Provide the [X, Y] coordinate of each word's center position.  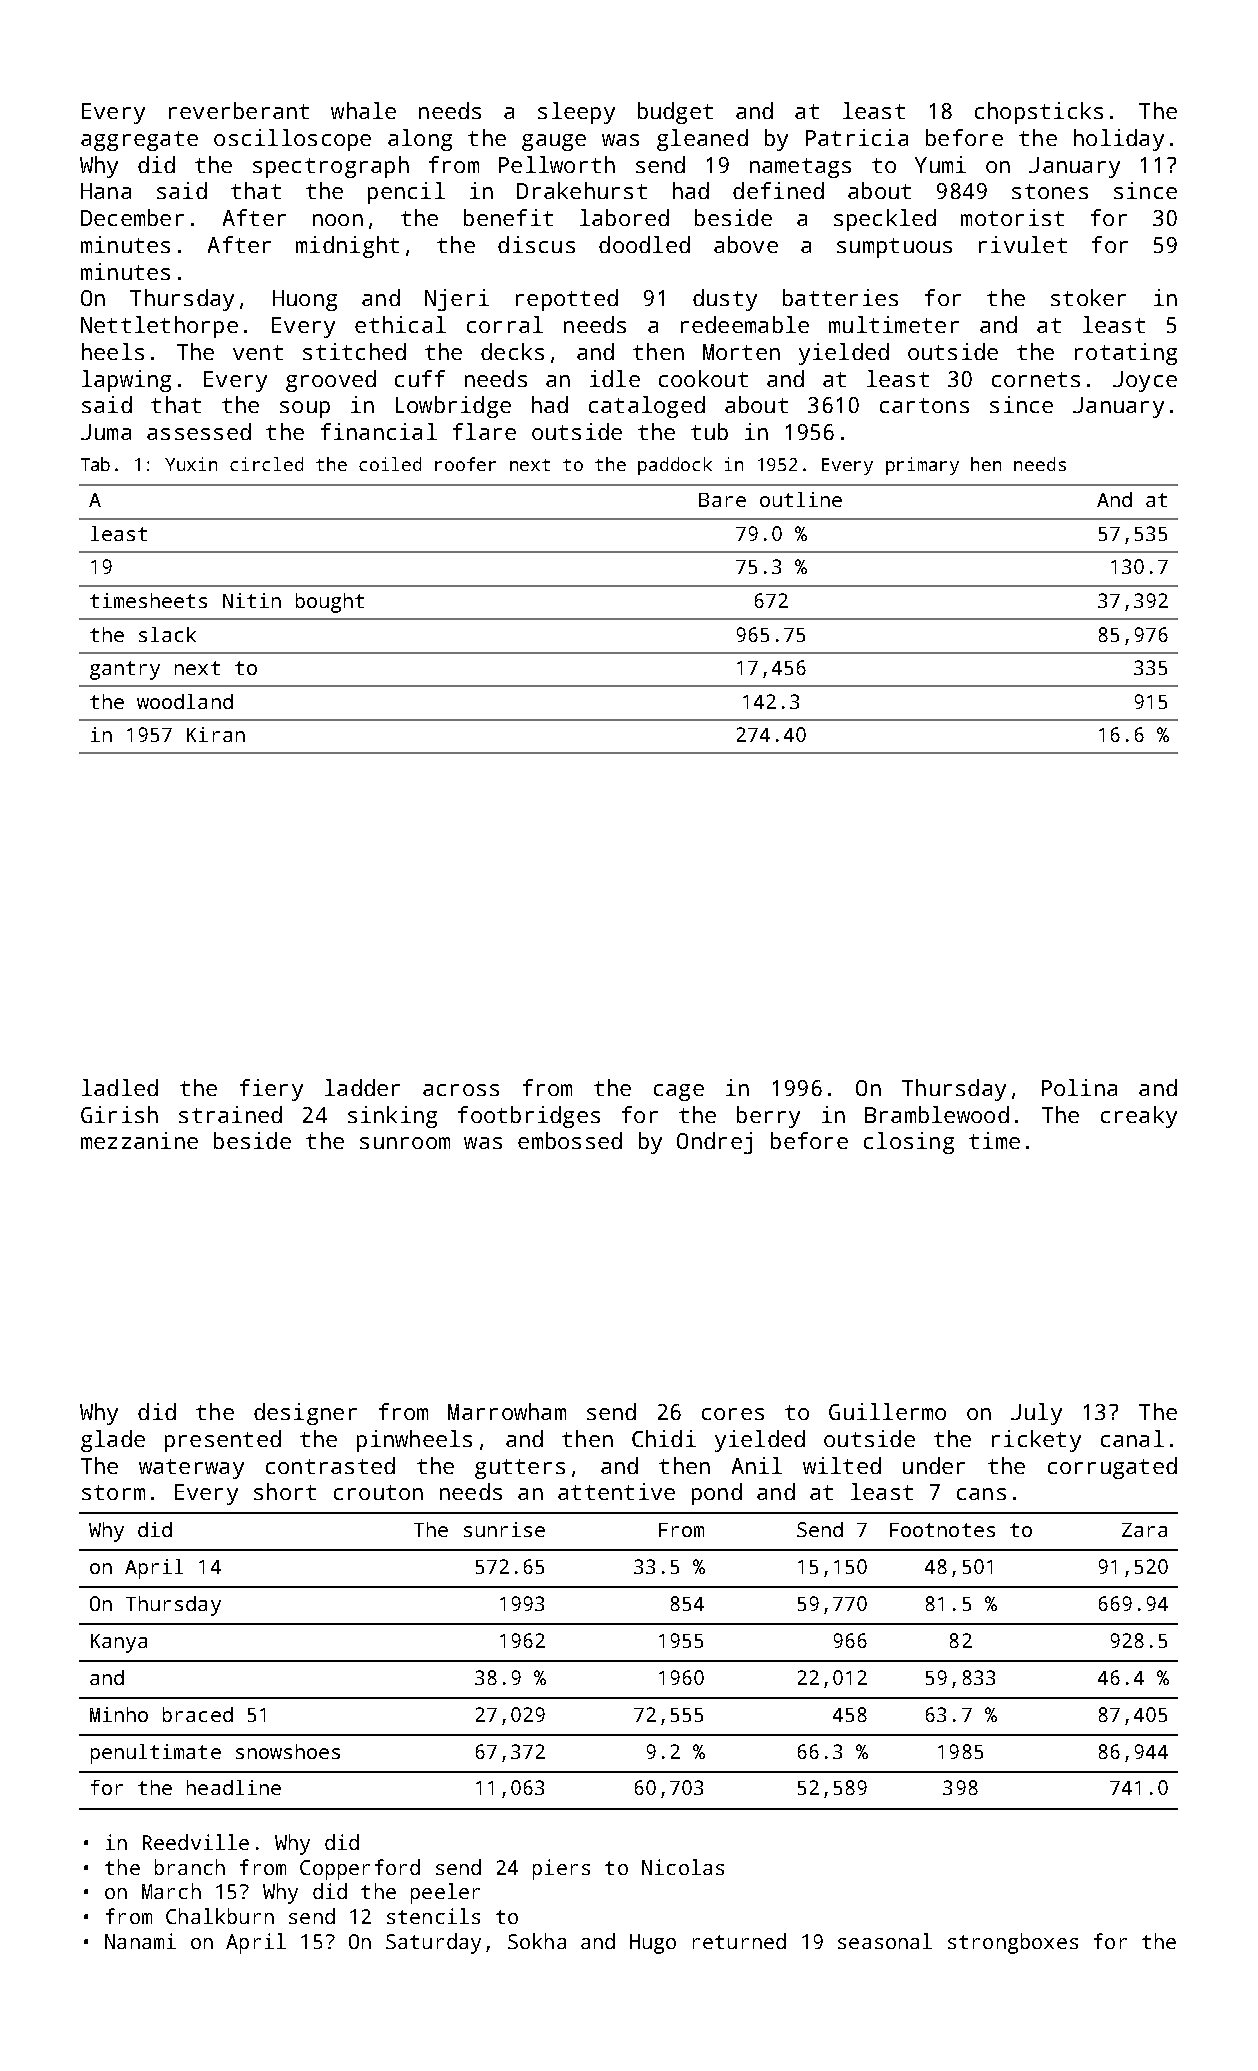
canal [1132, 1438]
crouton [378, 1492]
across [461, 1090]
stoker [1088, 297]
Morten [741, 352]
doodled [644, 244]
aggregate [139, 141]
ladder [362, 1087]
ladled [120, 1087]
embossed [570, 1140]
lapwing [126, 381]
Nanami [140, 1941]
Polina [1079, 1087]
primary [922, 466]
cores [733, 1414]
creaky [1139, 1117]
